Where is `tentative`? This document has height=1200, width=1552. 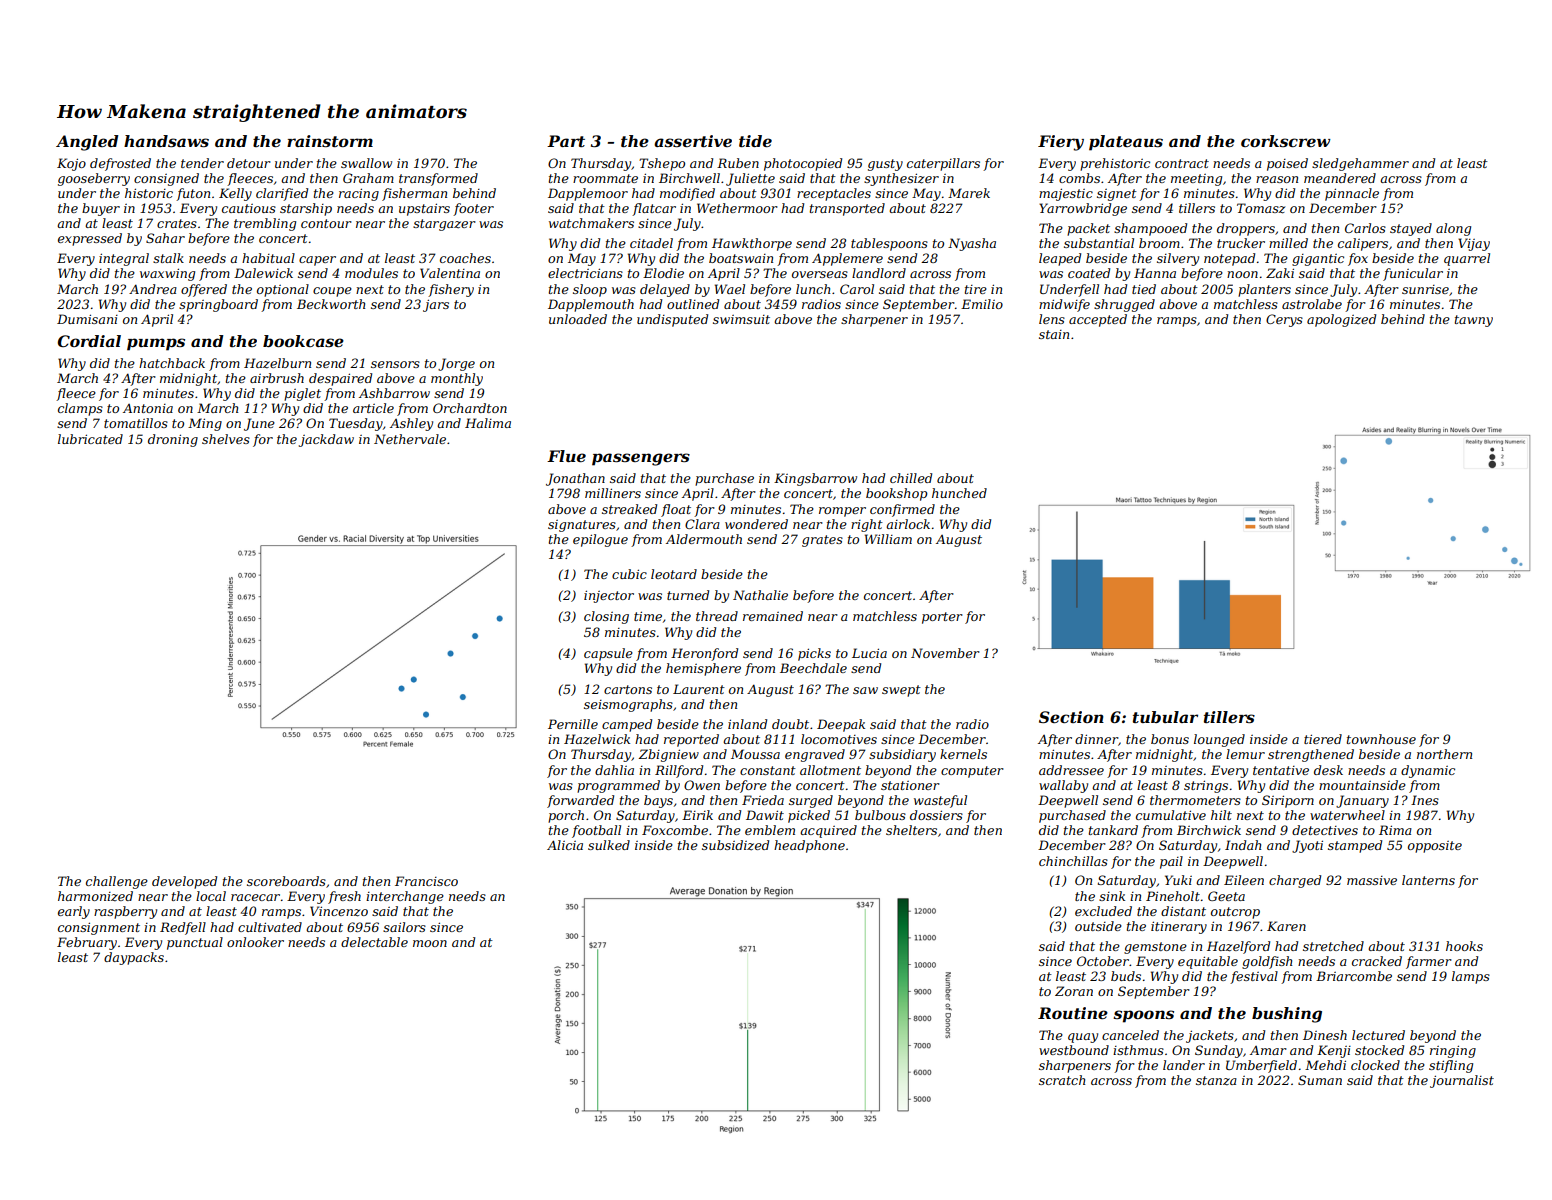 tentative is located at coordinates (1281, 770).
